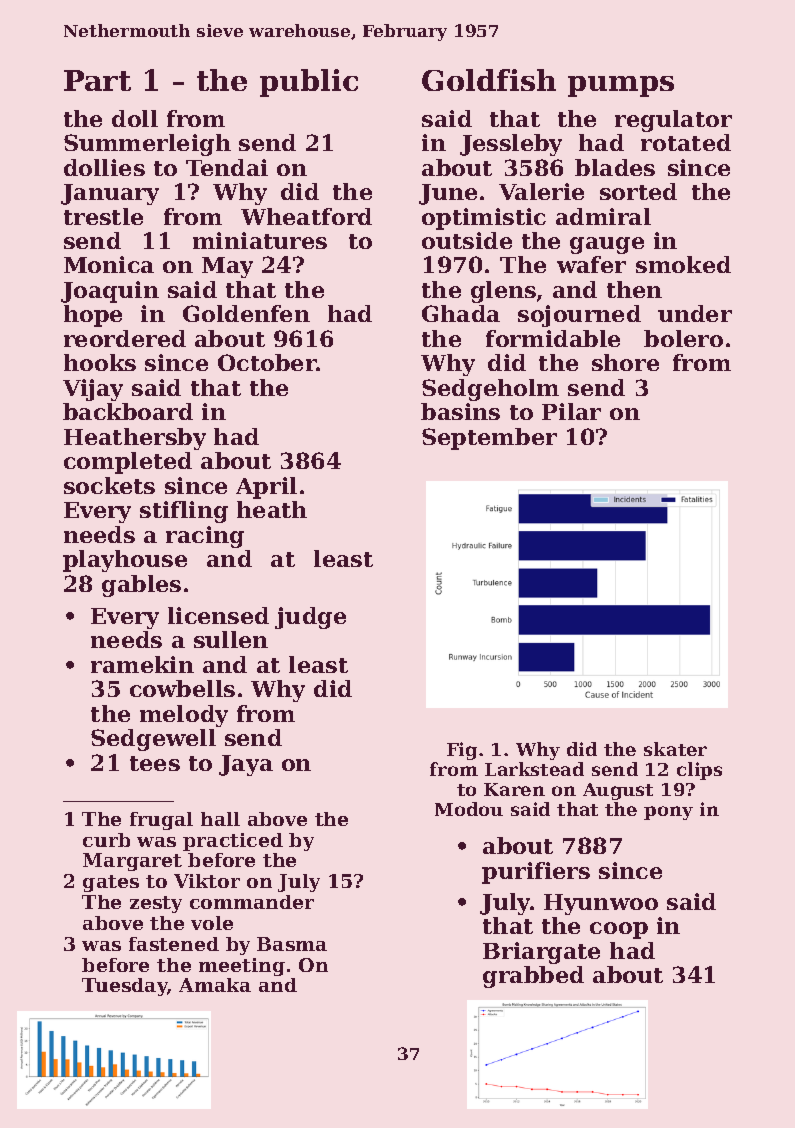 This screenshot has width=795, height=1128. What do you see at coordinates (675, 749) in the screenshot?
I see `skater` at bounding box center [675, 749].
